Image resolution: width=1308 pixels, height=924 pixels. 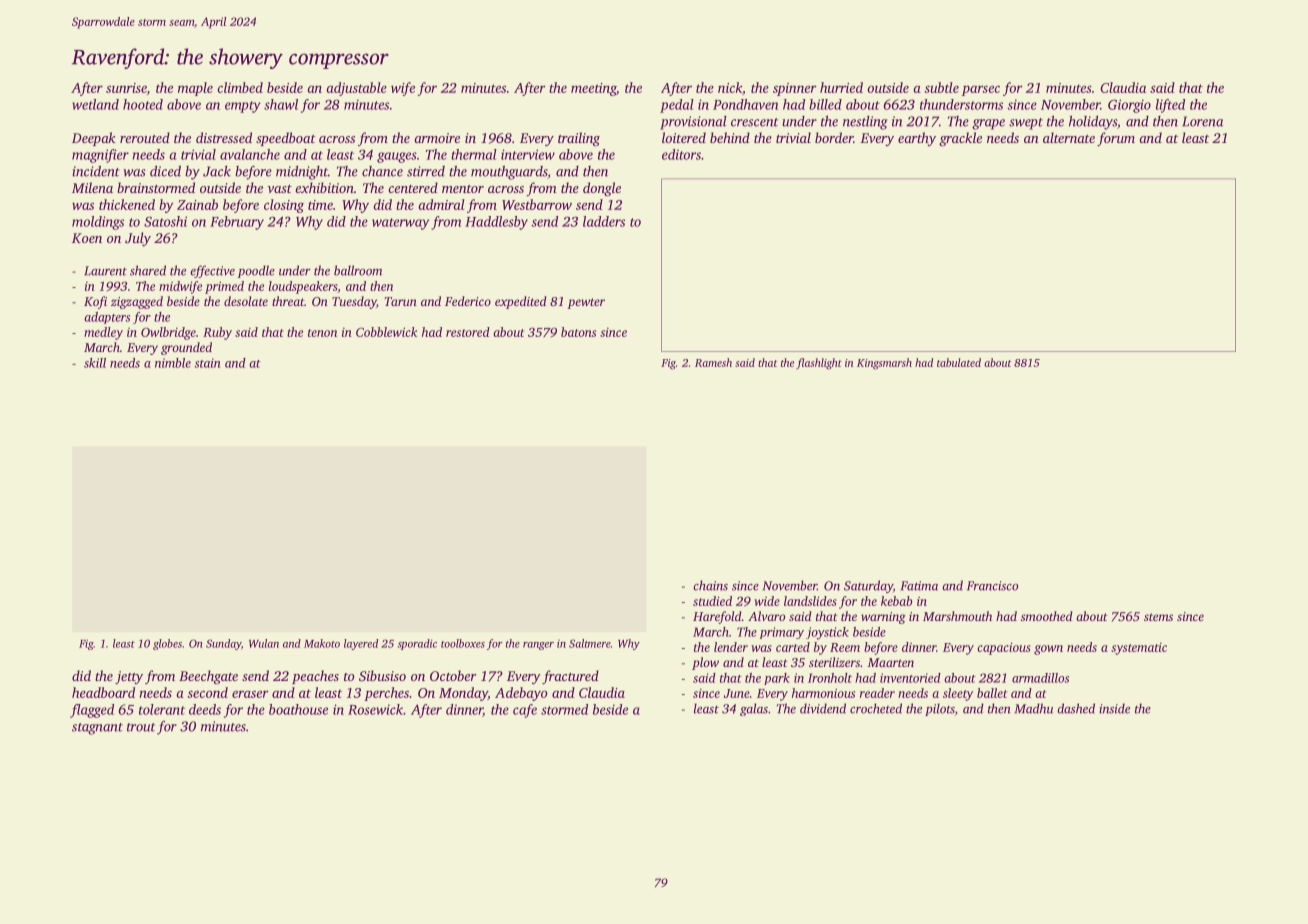 What do you see at coordinates (941, 87) in the screenshot?
I see `subtle` at bounding box center [941, 87].
